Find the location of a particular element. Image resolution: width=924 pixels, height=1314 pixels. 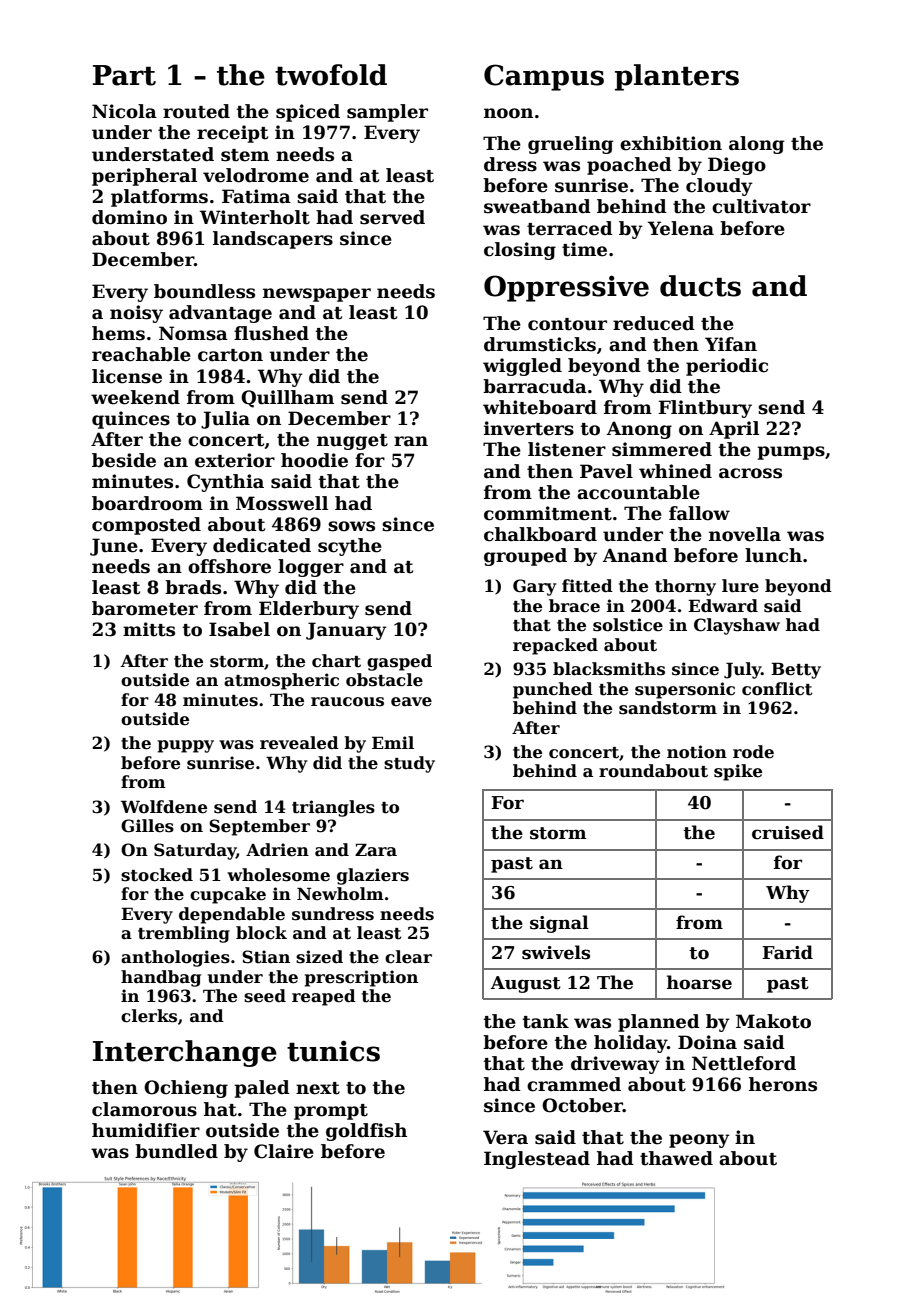

atmospheric is located at coordinates (281, 681).
